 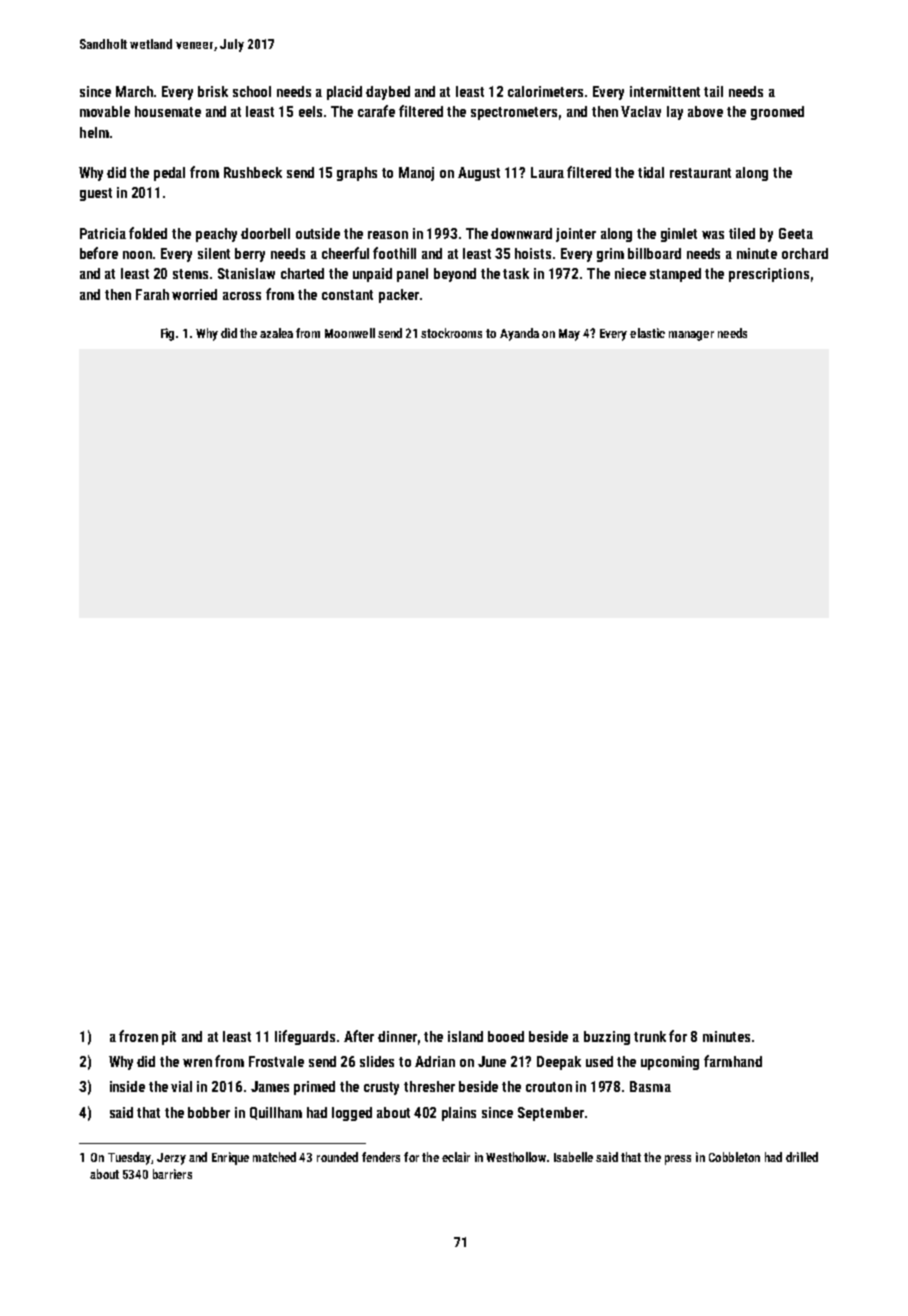 What do you see at coordinates (516, 1157) in the screenshot?
I see `Westhollow` at bounding box center [516, 1157].
